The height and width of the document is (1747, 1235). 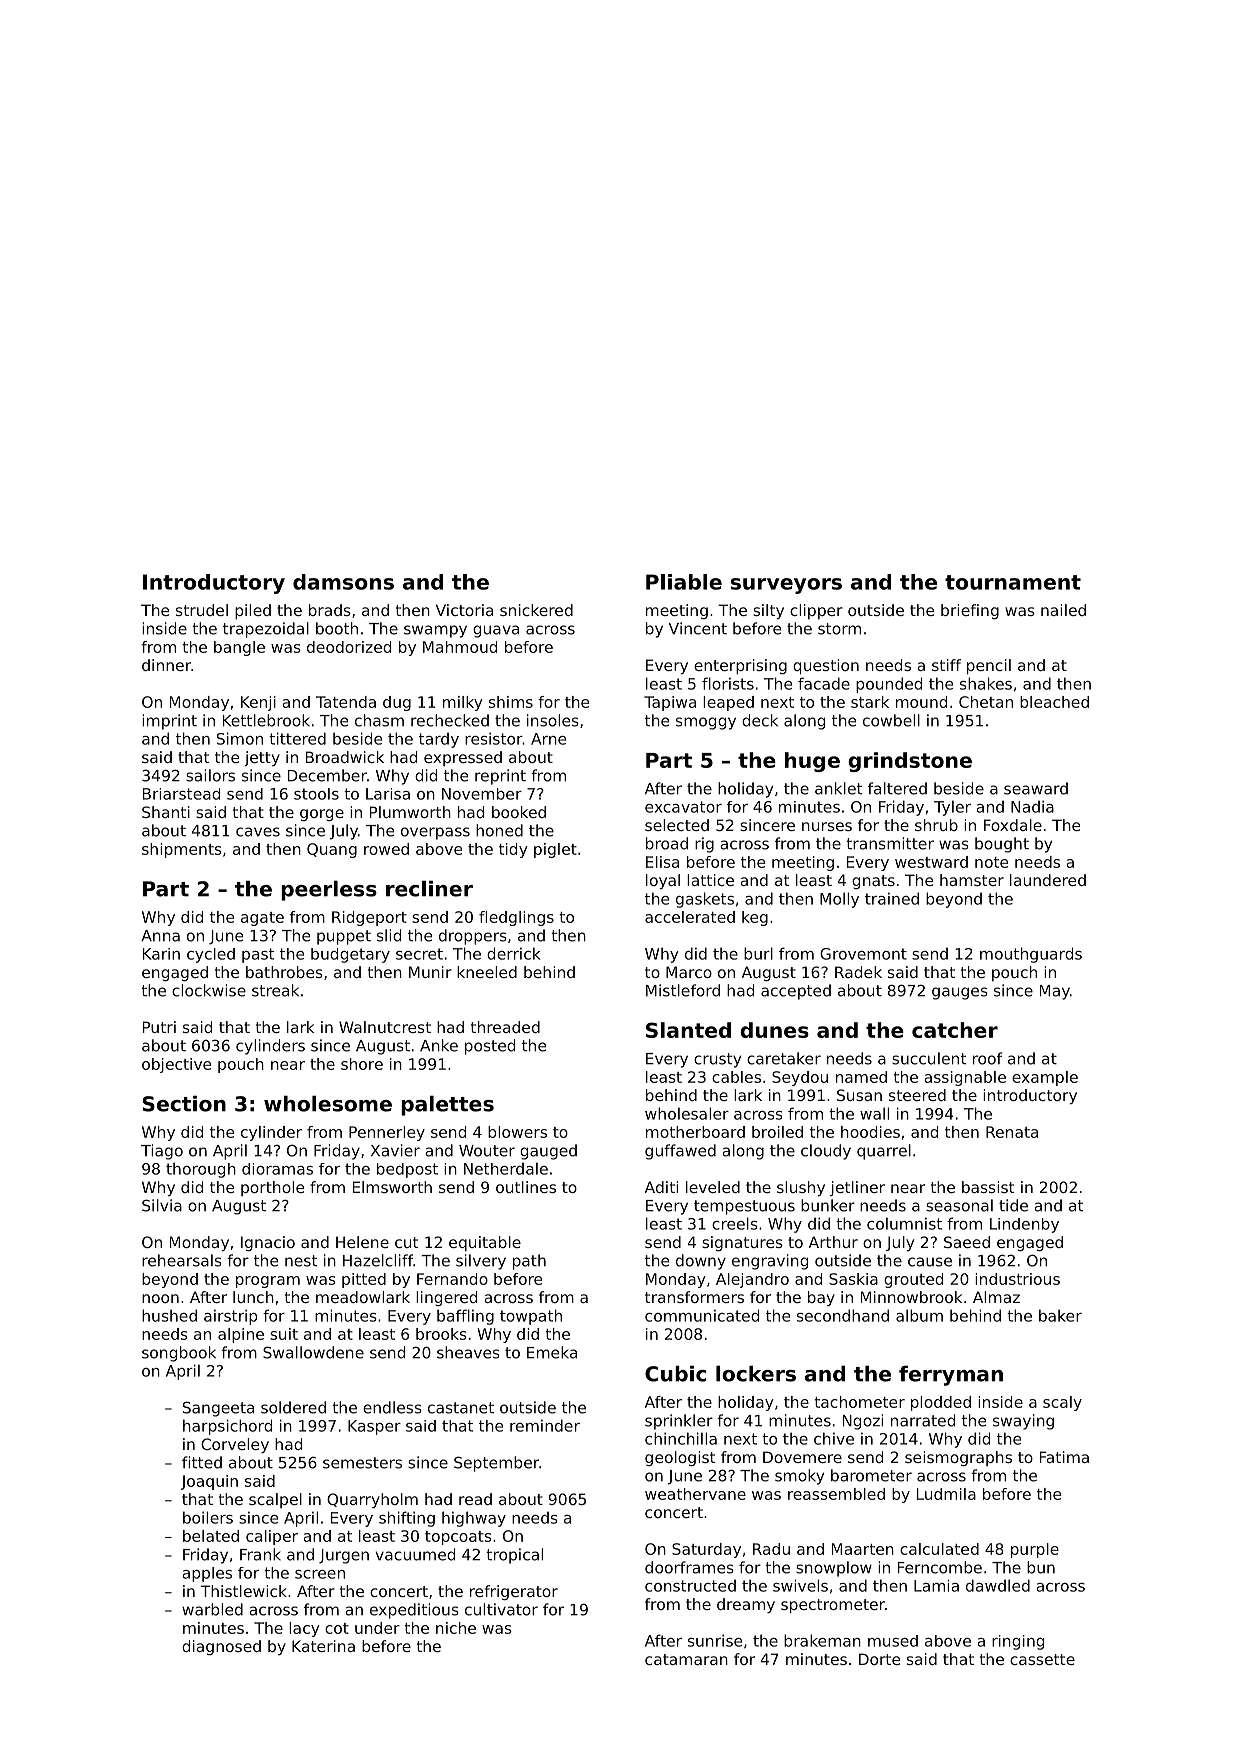 What do you see at coordinates (677, 825) in the document?
I see `selected` at bounding box center [677, 825].
